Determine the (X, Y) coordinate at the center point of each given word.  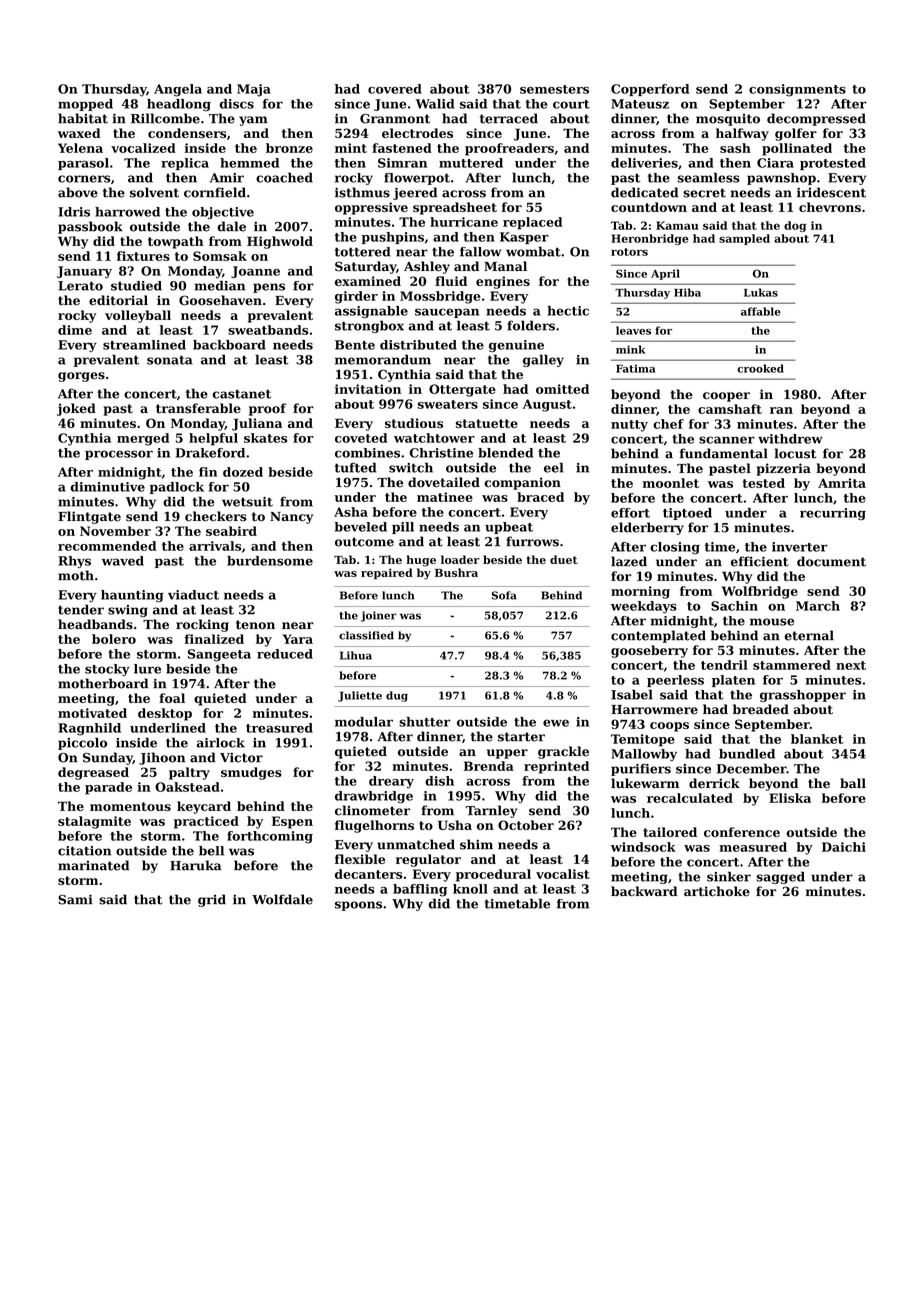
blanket (817, 739)
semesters (554, 89)
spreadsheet (455, 208)
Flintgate (89, 517)
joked (76, 409)
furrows (532, 541)
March (818, 606)
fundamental (724, 453)
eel (554, 467)
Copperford (650, 90)
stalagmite (94, 822)
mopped (85, 105)
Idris (74, 212)
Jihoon (162, 758)
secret (704, 193)
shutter (424, 722)
